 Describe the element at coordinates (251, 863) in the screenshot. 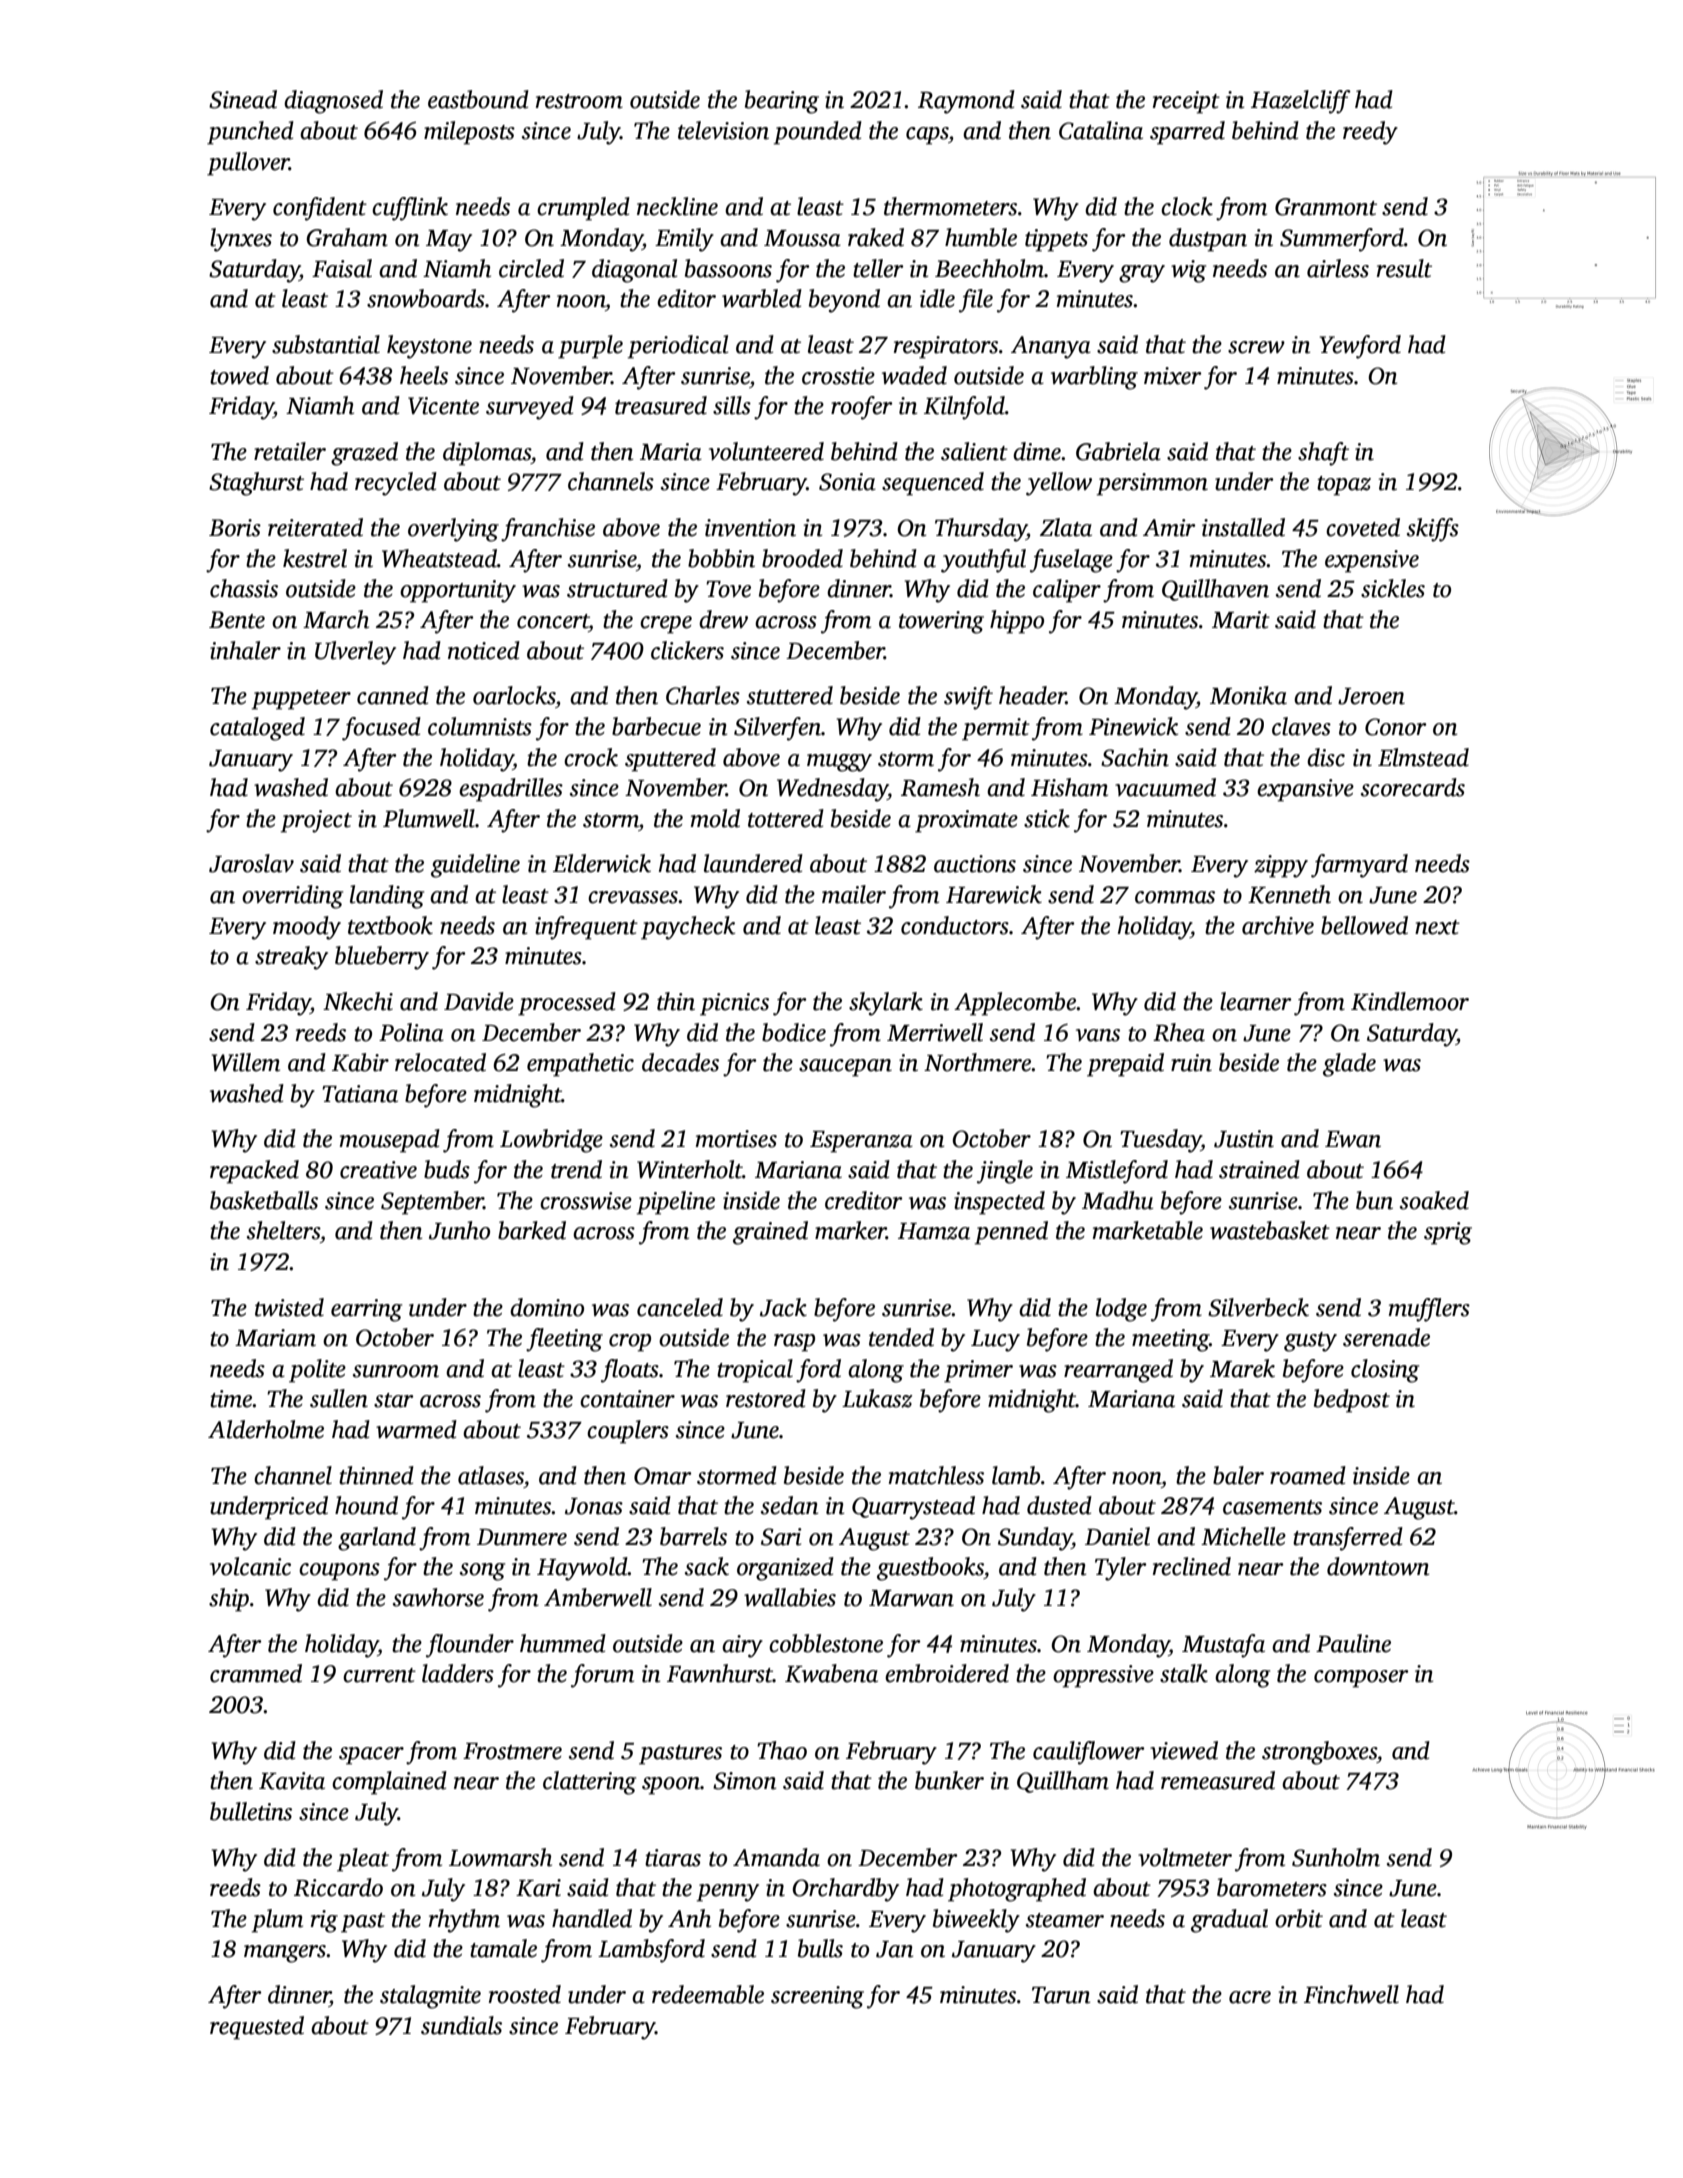

I see `Jaroslav` at that location.
